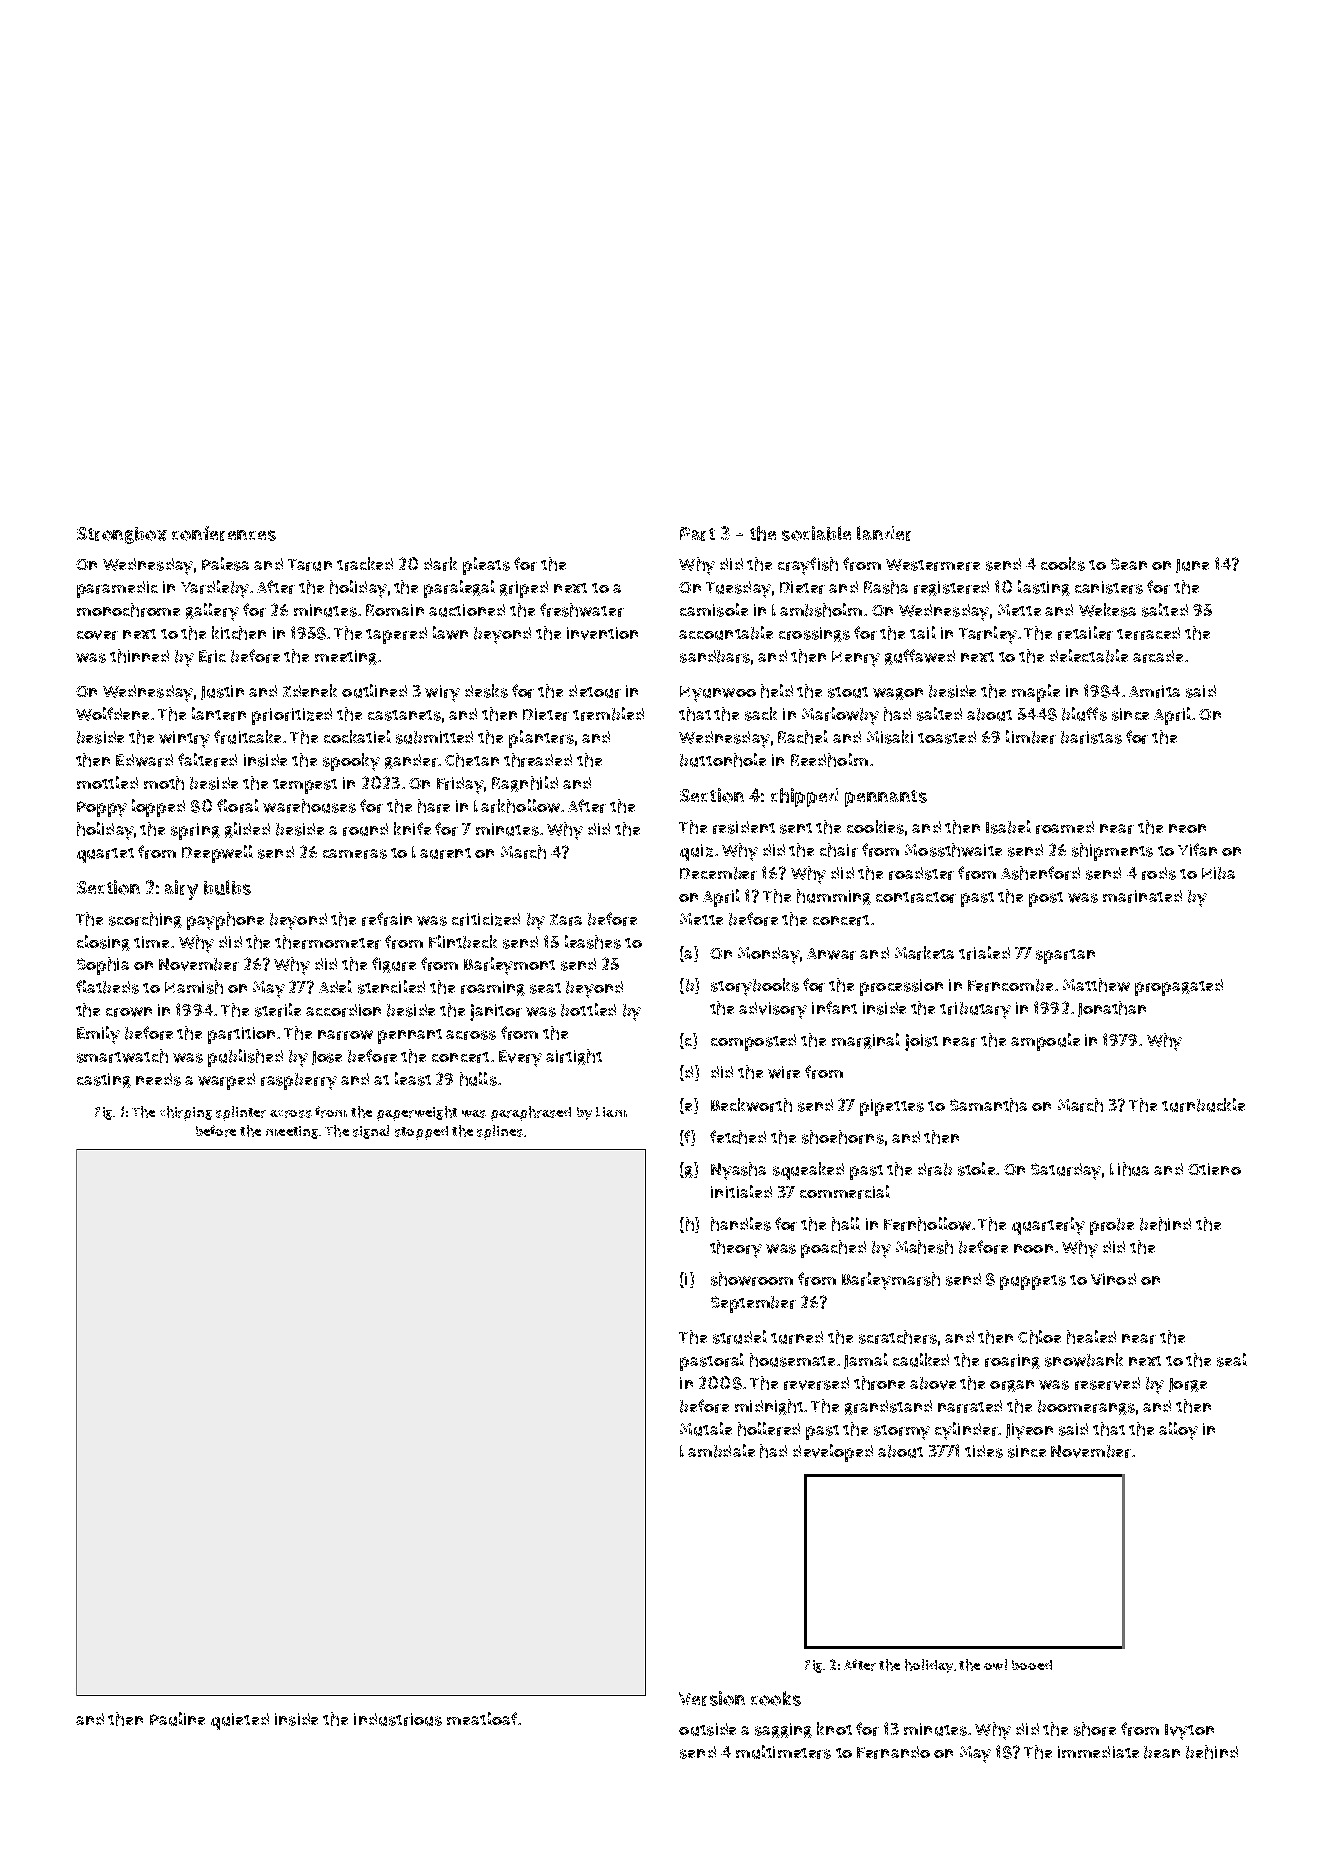  Describe the element at coordinates (893, 1752) in the document. I see `Fernando` at that location.
